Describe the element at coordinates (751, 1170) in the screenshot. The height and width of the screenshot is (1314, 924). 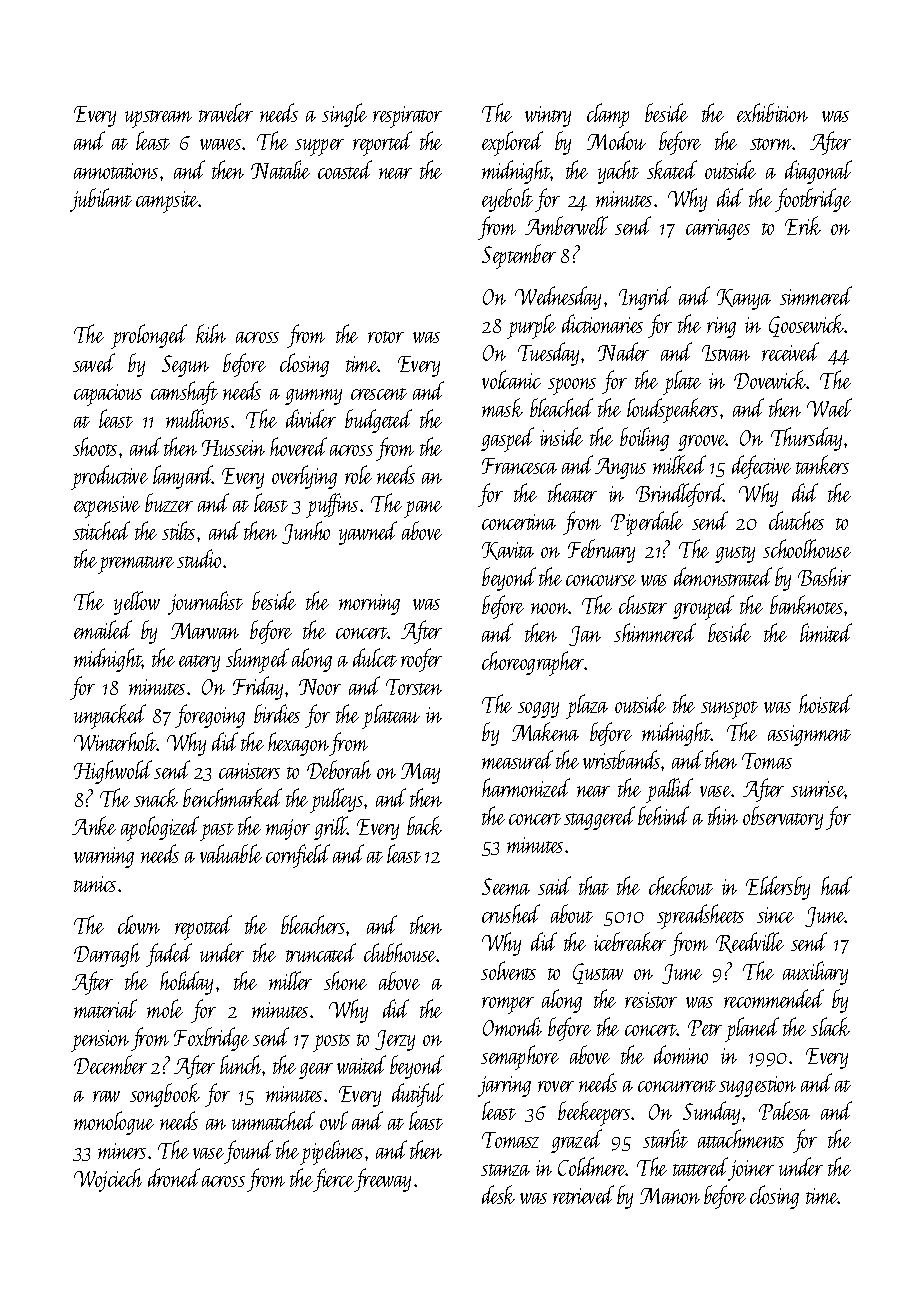
I see `joiner` at that location.
